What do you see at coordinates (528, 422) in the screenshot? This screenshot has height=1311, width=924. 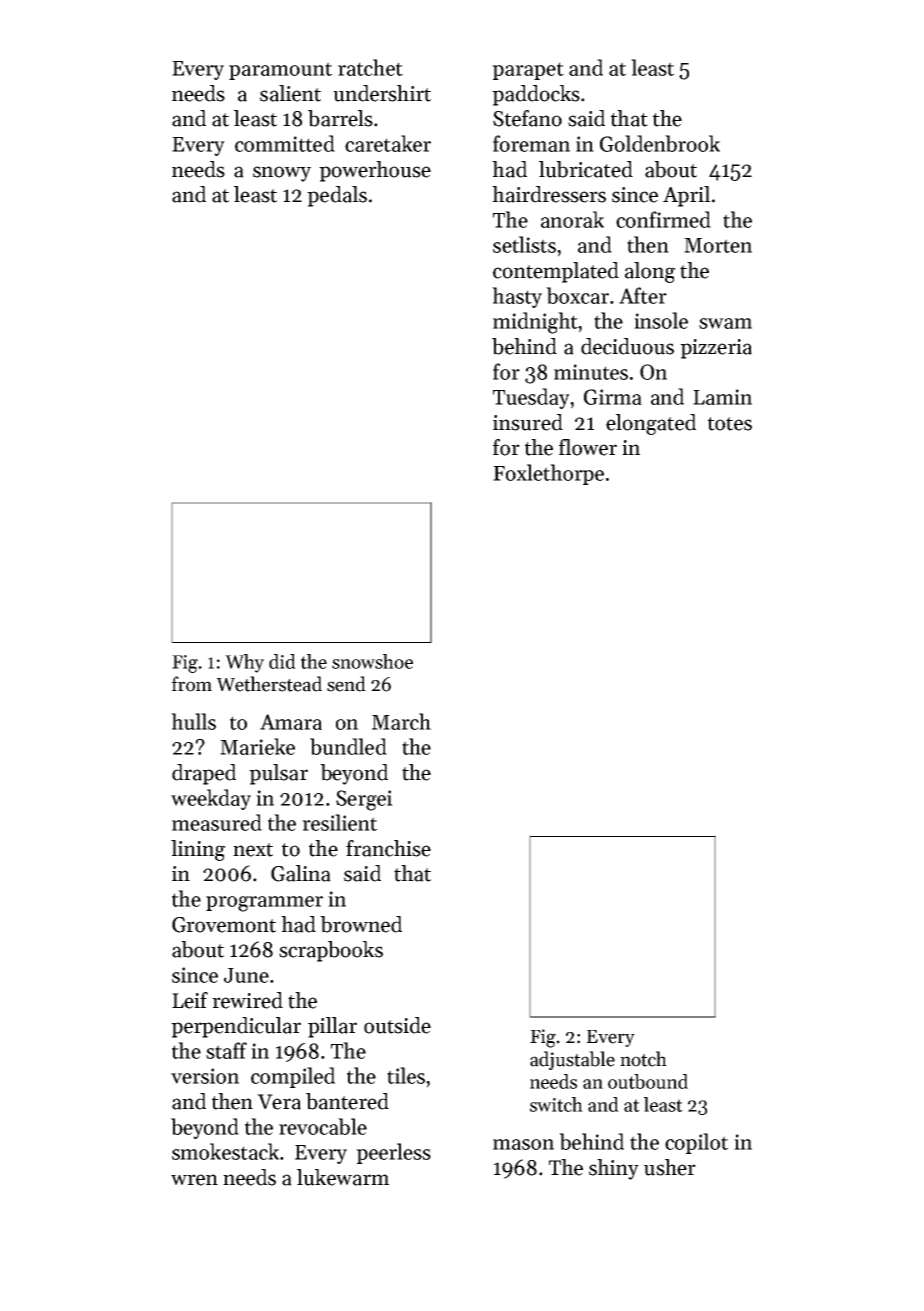 I see `insured` at bounding box center [528, 422].
